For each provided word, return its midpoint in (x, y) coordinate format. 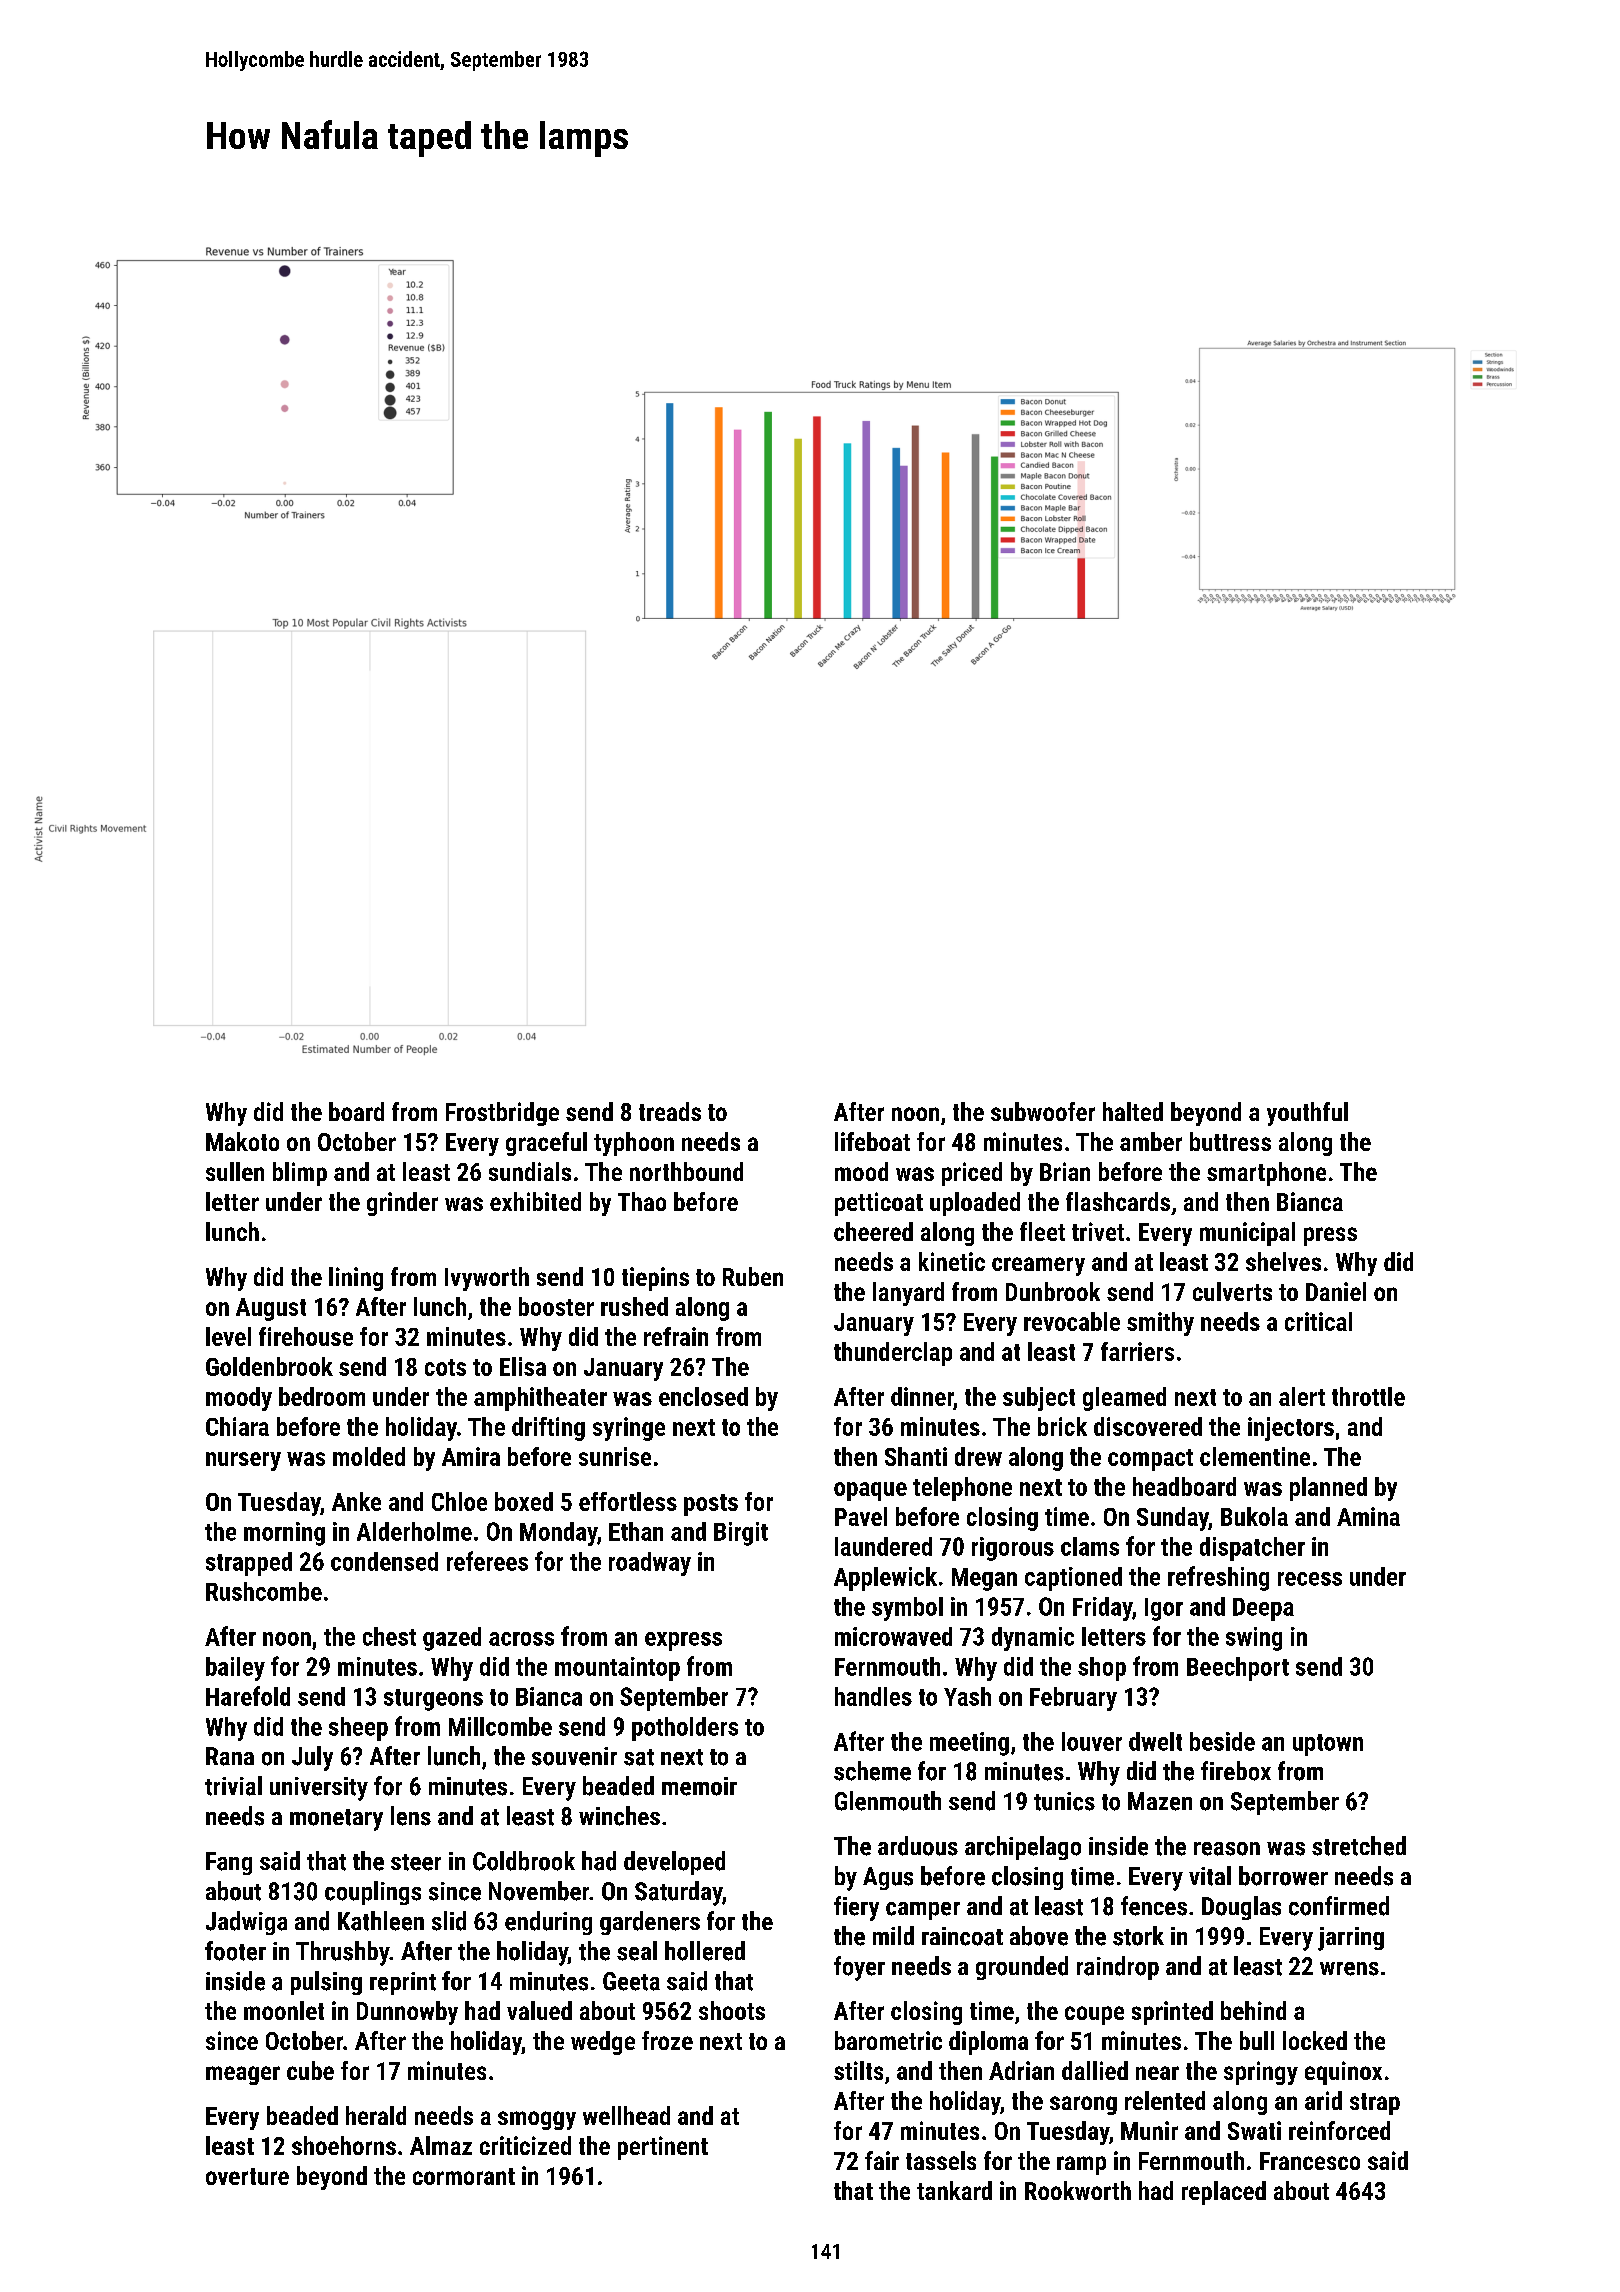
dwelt (1155, 1741)
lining (356, 1279)
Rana (230, 1756)
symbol (907, 1609)
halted (1133, 1111)
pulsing (326, 1983)
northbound (686, 1171)
